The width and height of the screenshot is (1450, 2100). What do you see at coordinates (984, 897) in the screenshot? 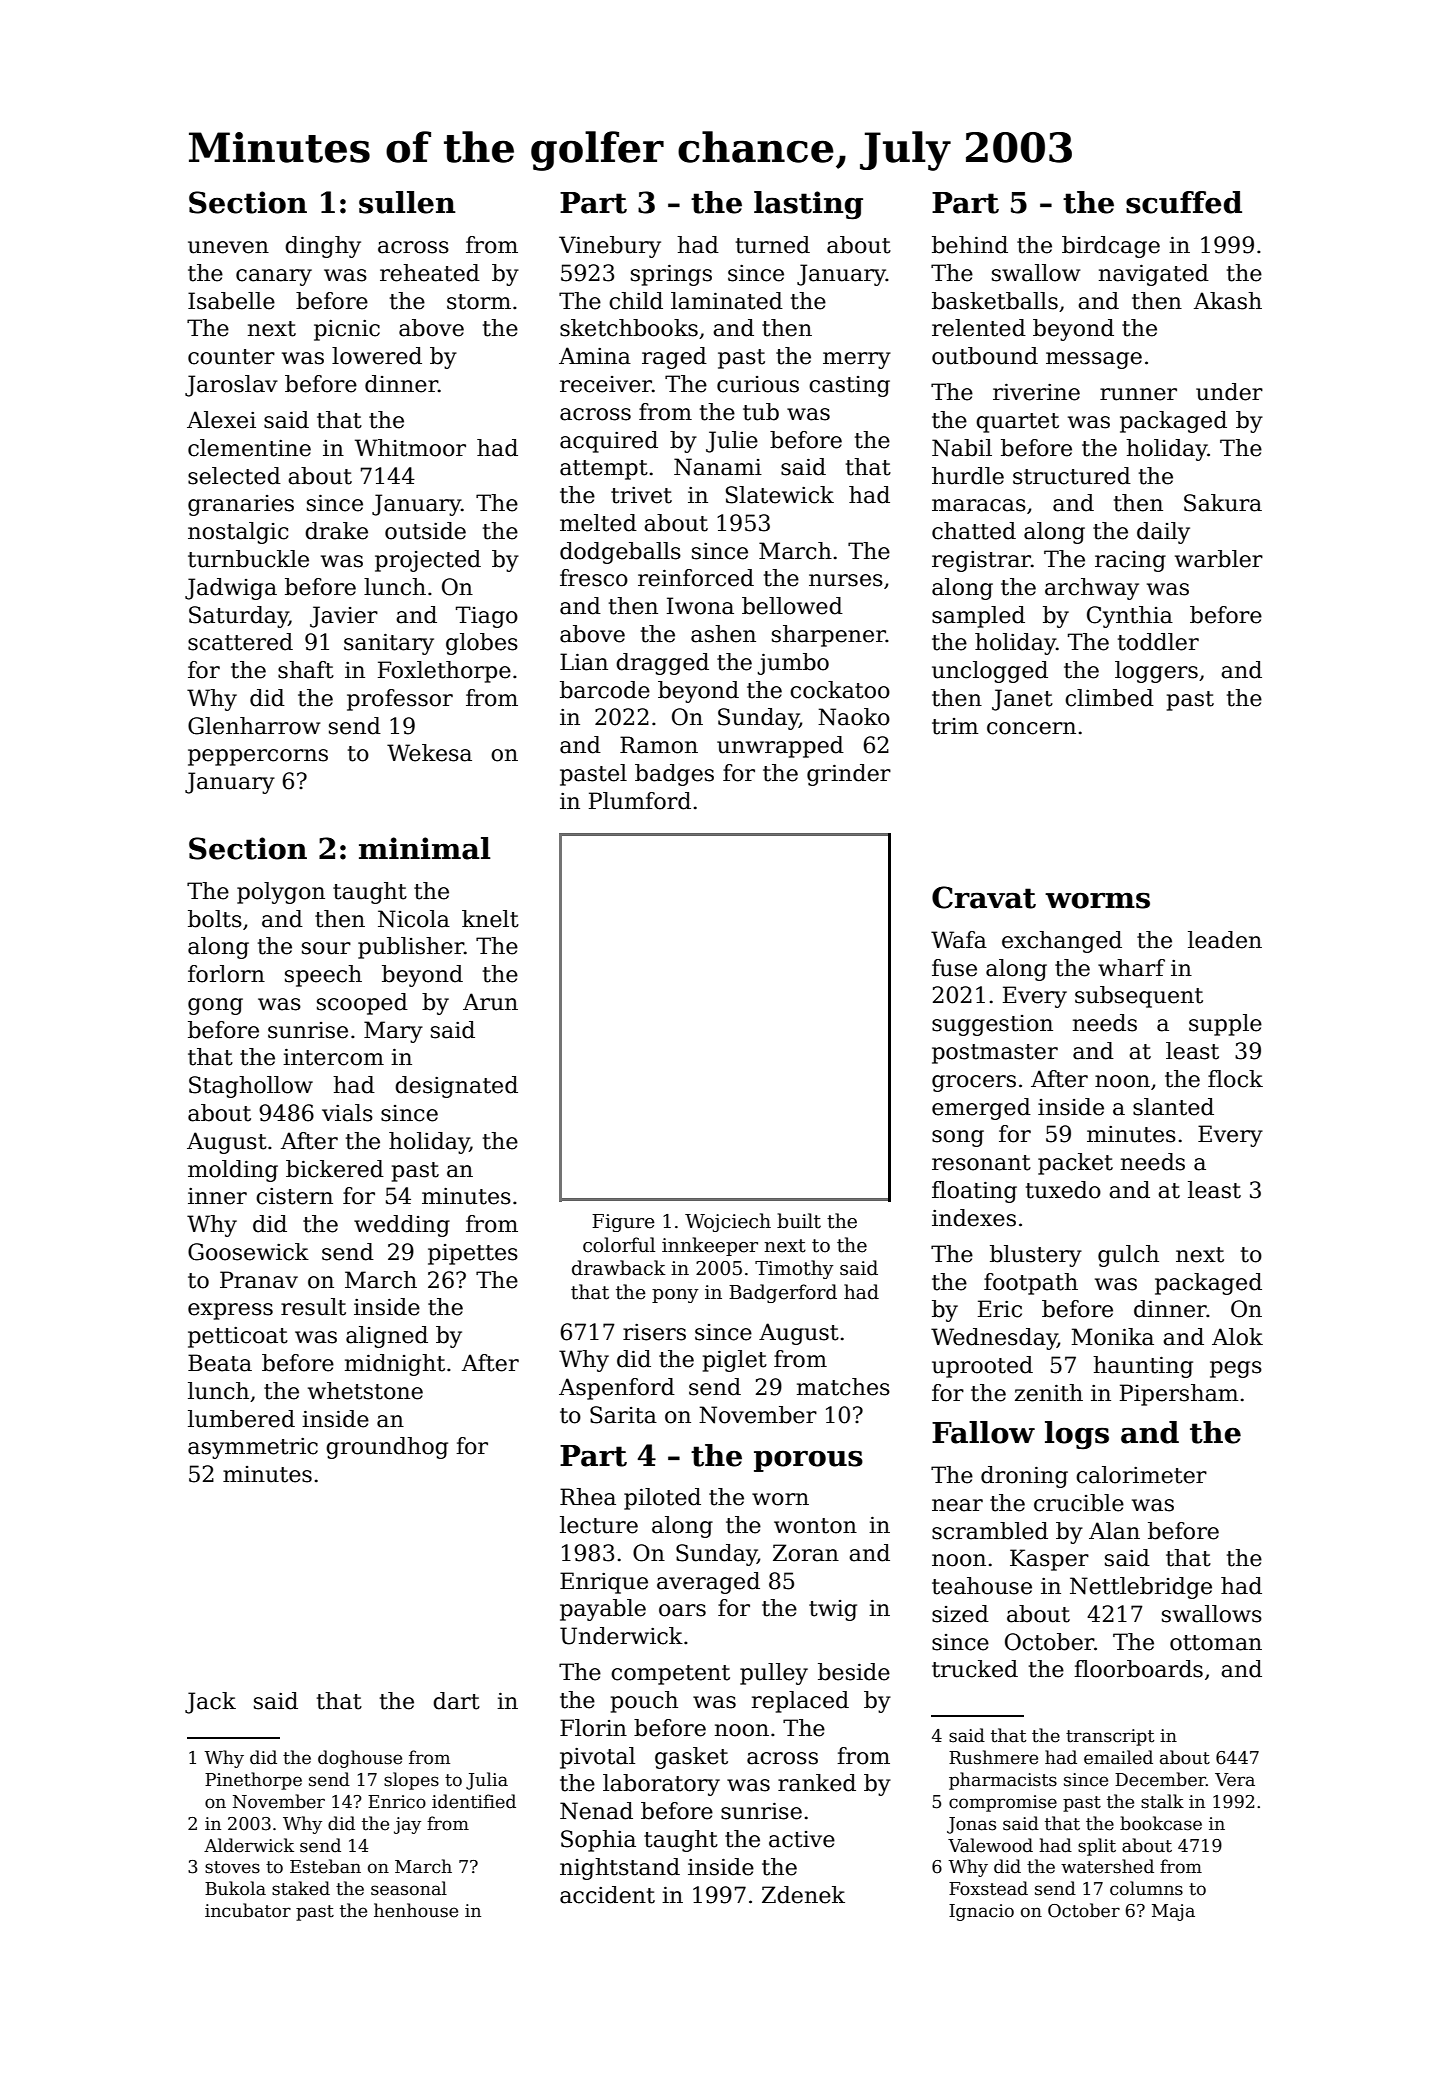
I see `Cravat` at bounding box center [984, 897].
